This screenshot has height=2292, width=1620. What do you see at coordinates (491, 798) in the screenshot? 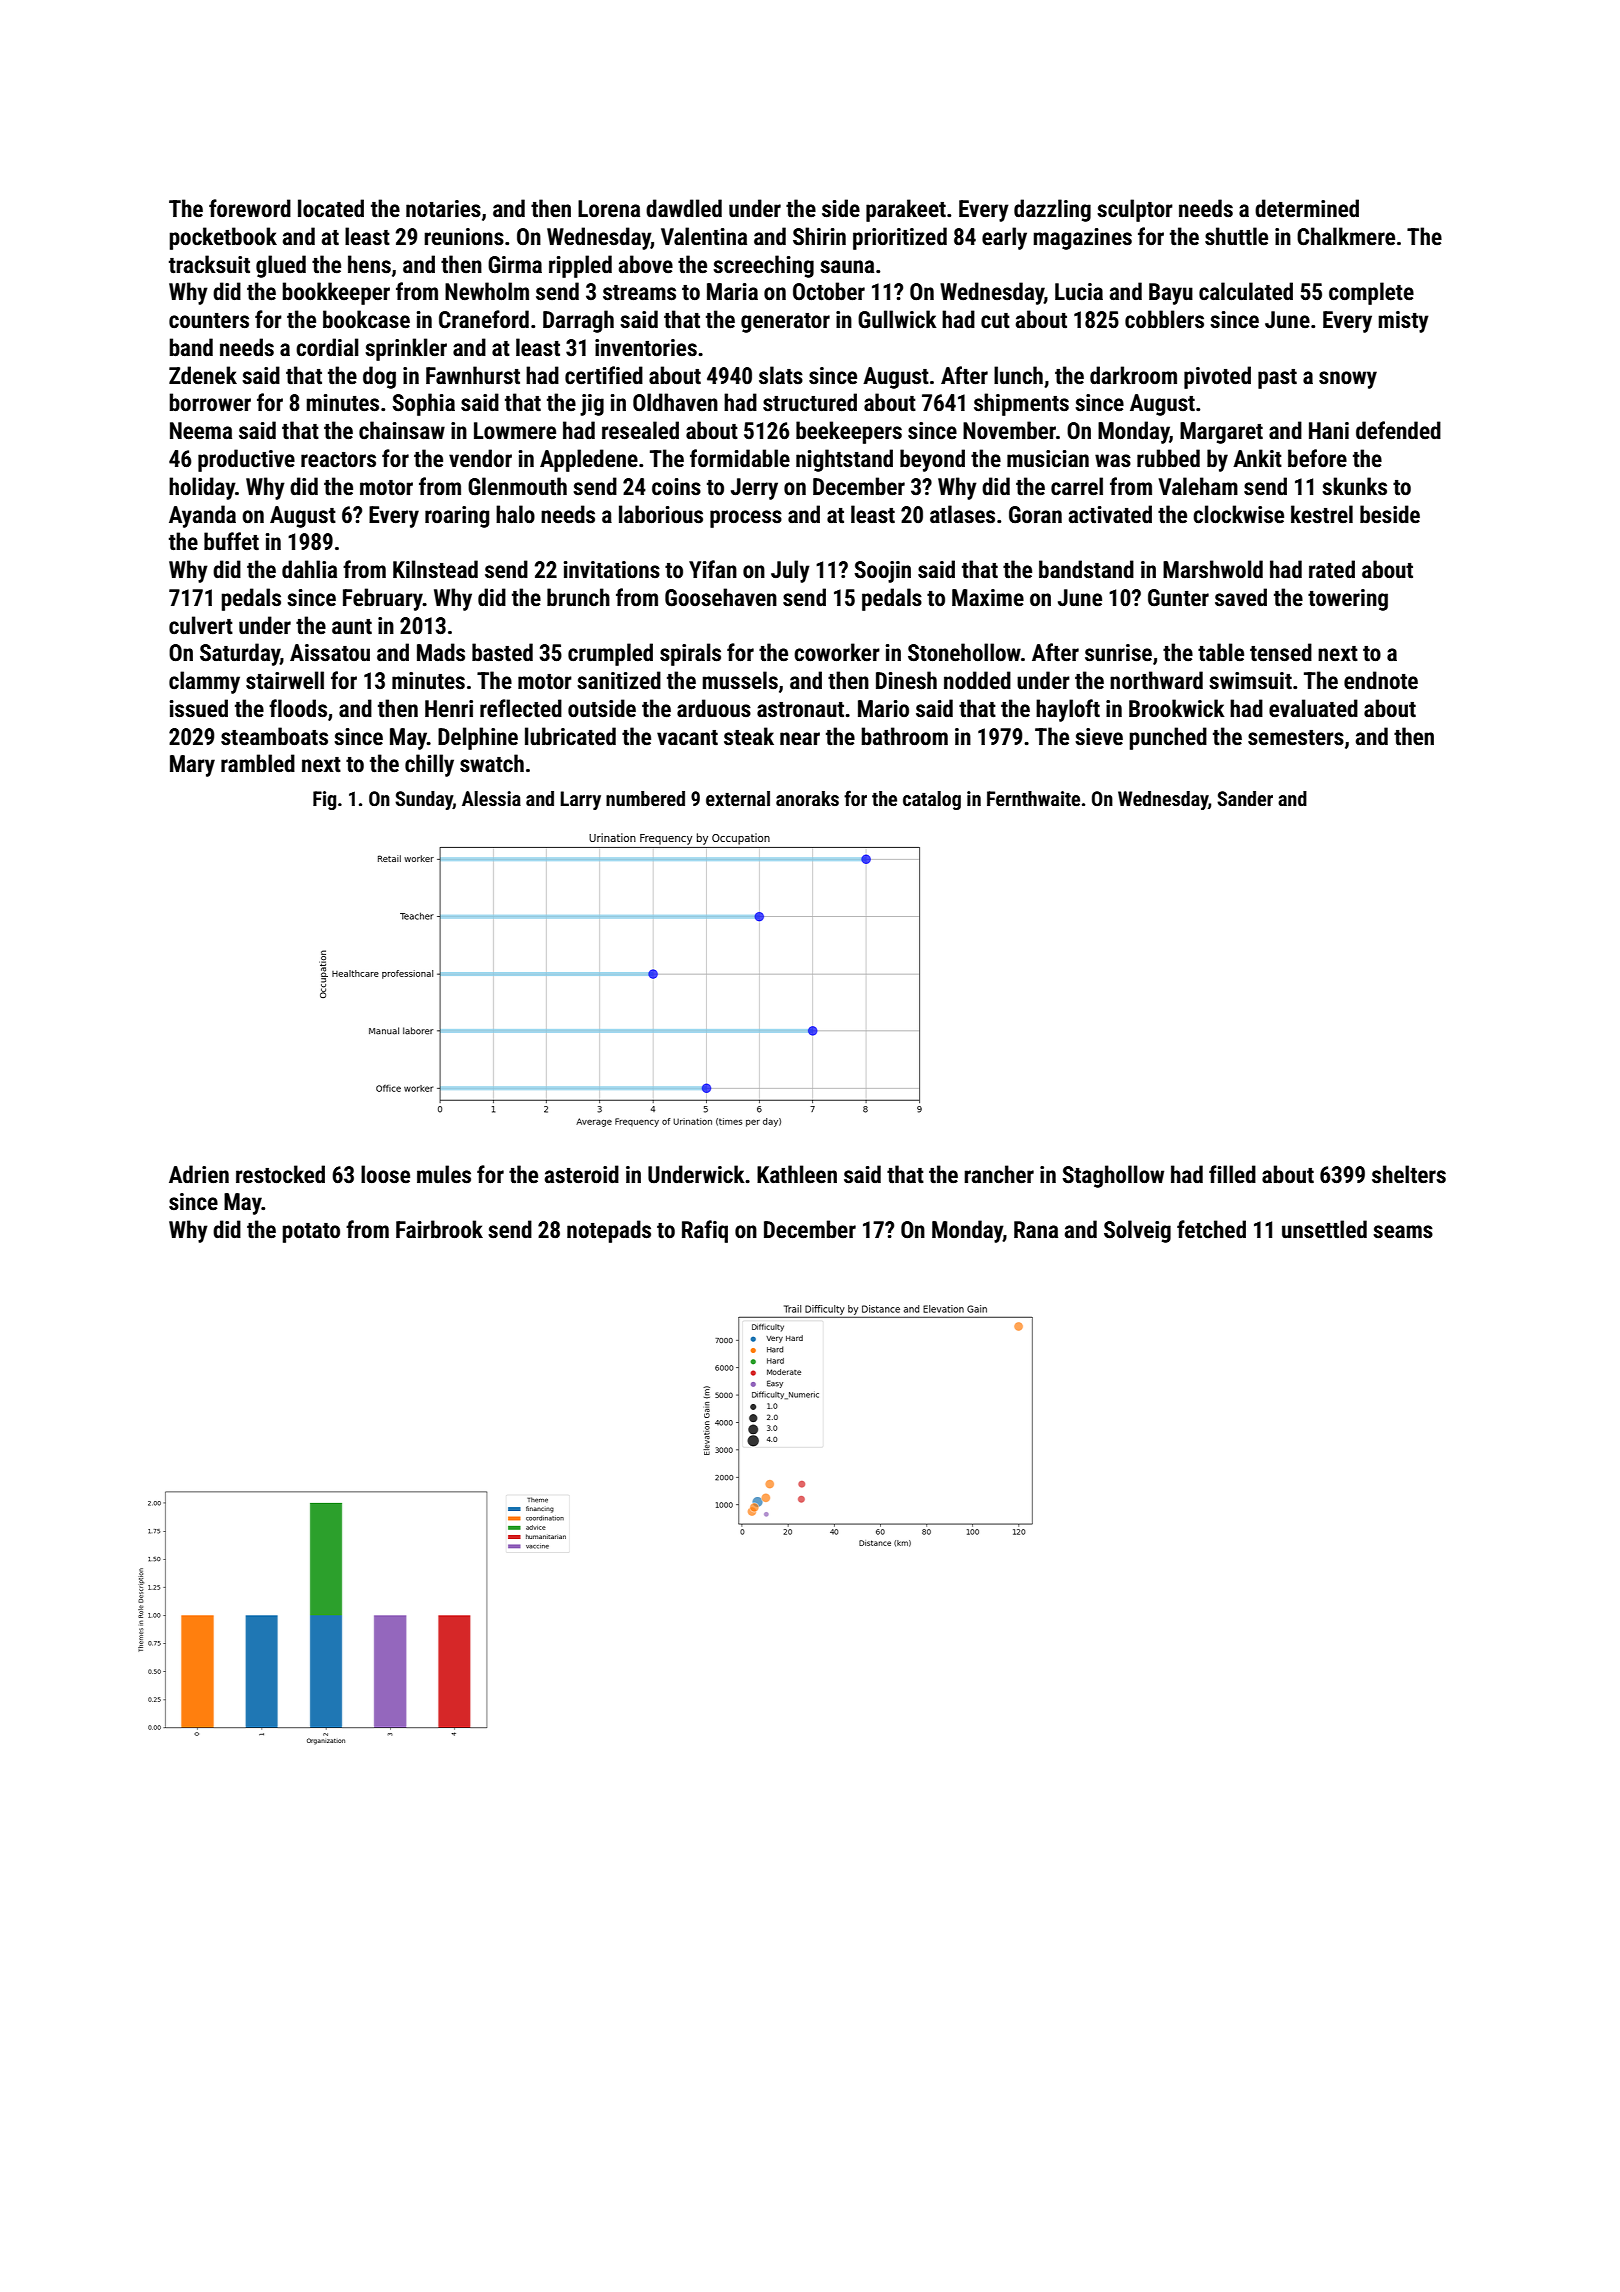
I see `Alessia` at bounding box center [491, 798].
